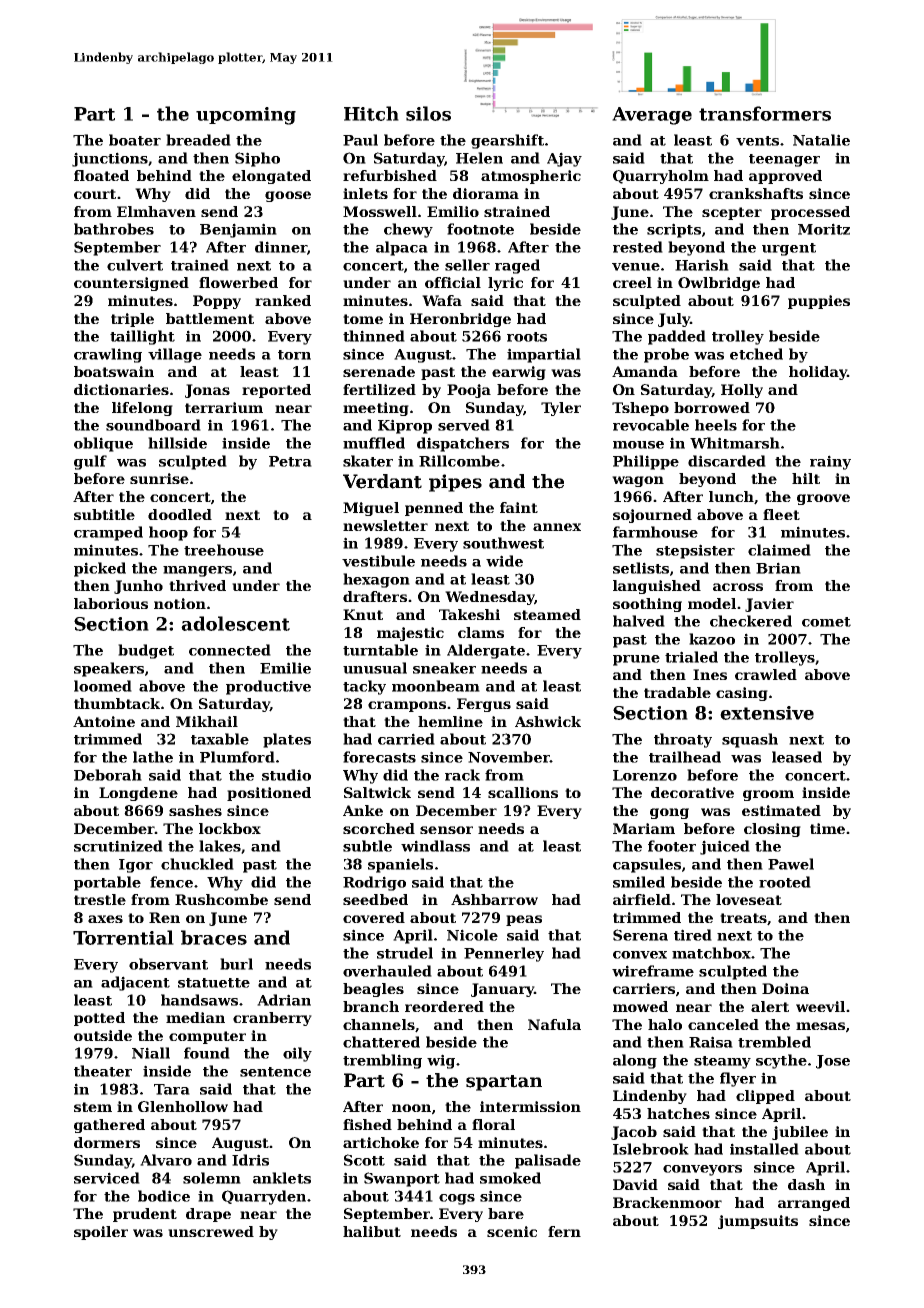 The height and width of the page is (1308, 924). I want to click on overhauled, so click(387, 971).
